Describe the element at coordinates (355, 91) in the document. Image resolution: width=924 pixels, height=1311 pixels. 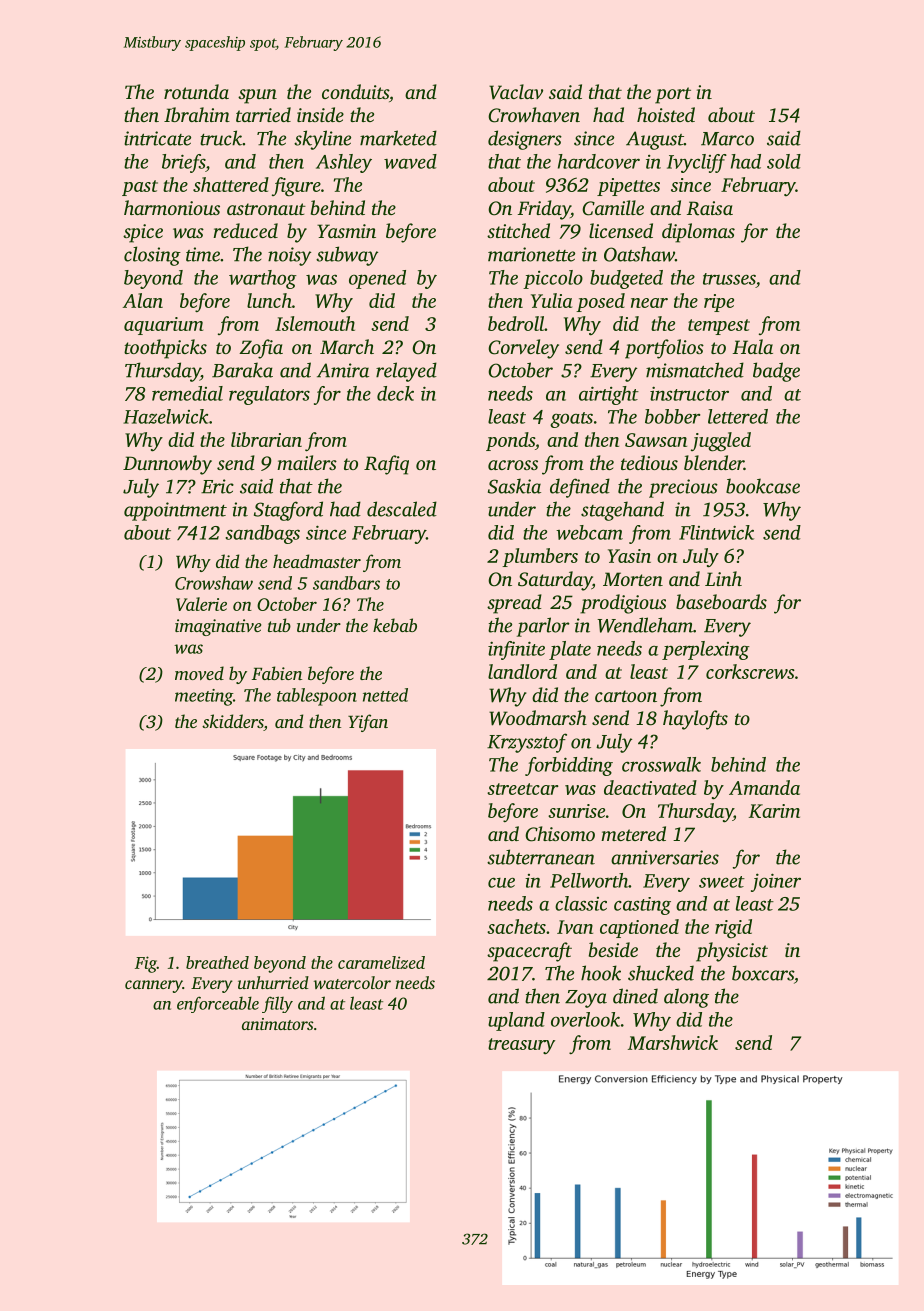
I see `conduits` at that location.
